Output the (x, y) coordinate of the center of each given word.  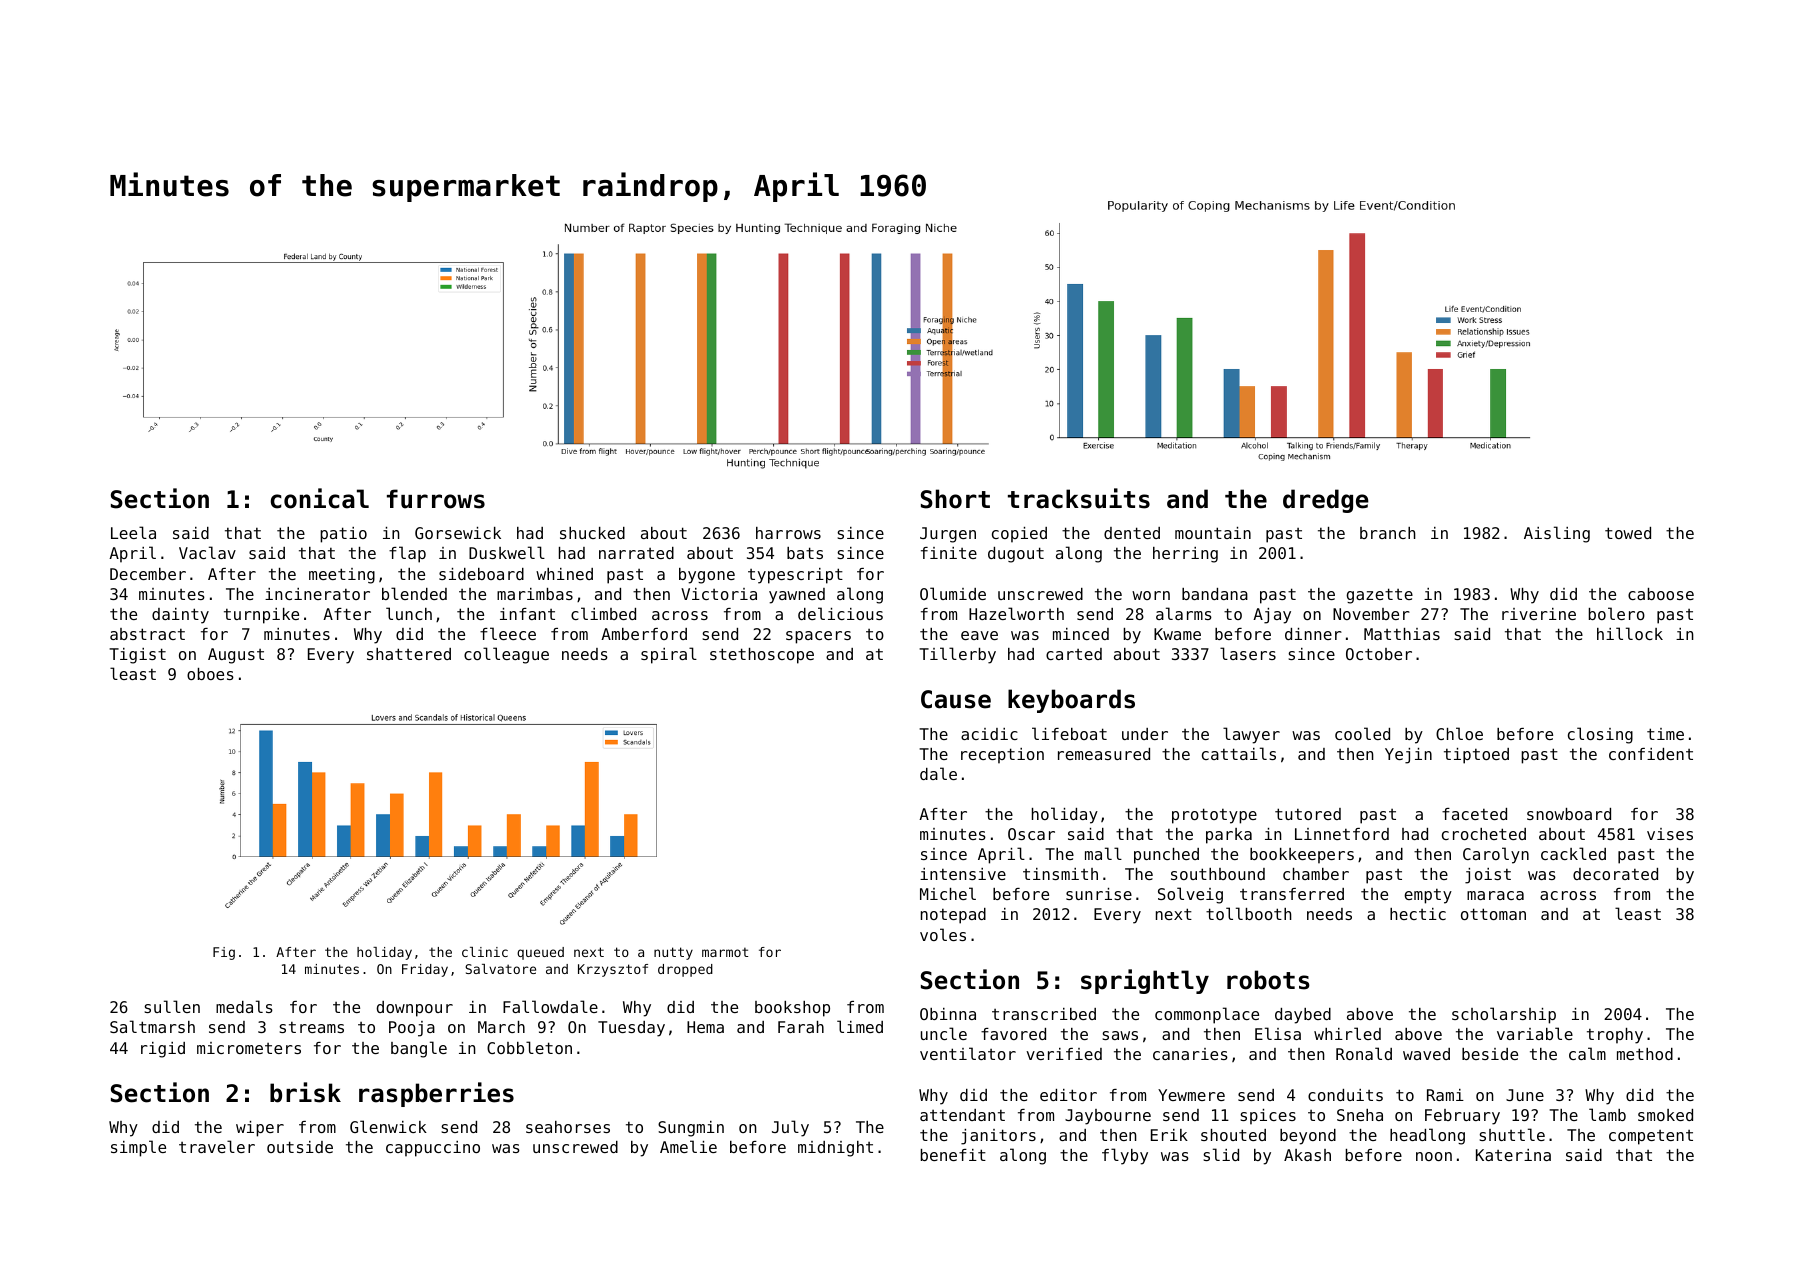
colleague (506, 655)
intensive (963, 874)
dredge (1326, 501)
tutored (1308, 814)
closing (1600, 735)
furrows (436, 499)
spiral (669, 655)
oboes (210, 674)
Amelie (688, 1146)
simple (138, 1148)
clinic (485, 952)
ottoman (1493, 914)
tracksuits (1079, 498)
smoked (1665, 1115)
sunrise (1099, 894)
